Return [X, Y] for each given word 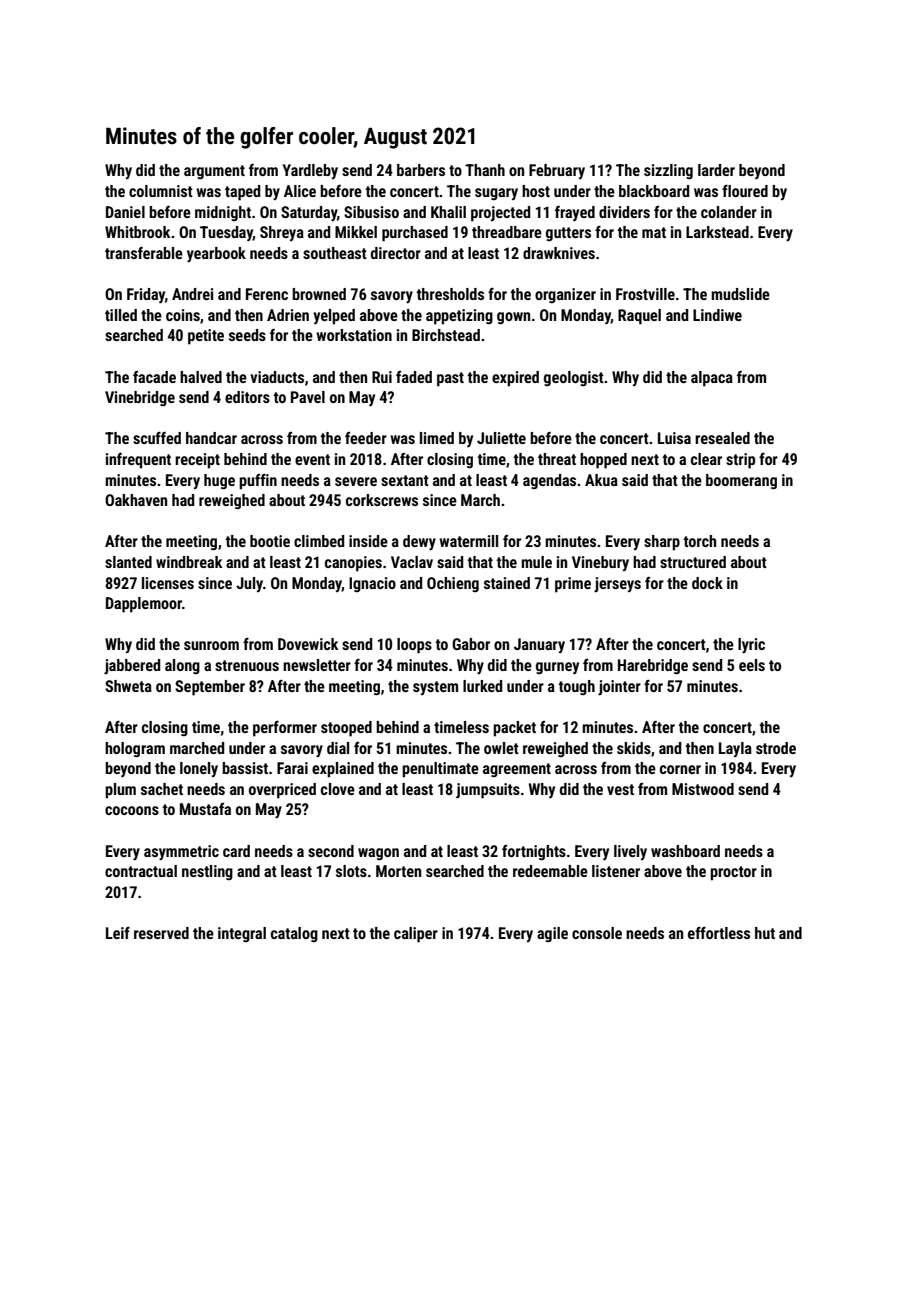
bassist [245, 768]
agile [552, 935]
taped [242, 193]
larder [716, 170]
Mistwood [703, 789]
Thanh [485, 170]
